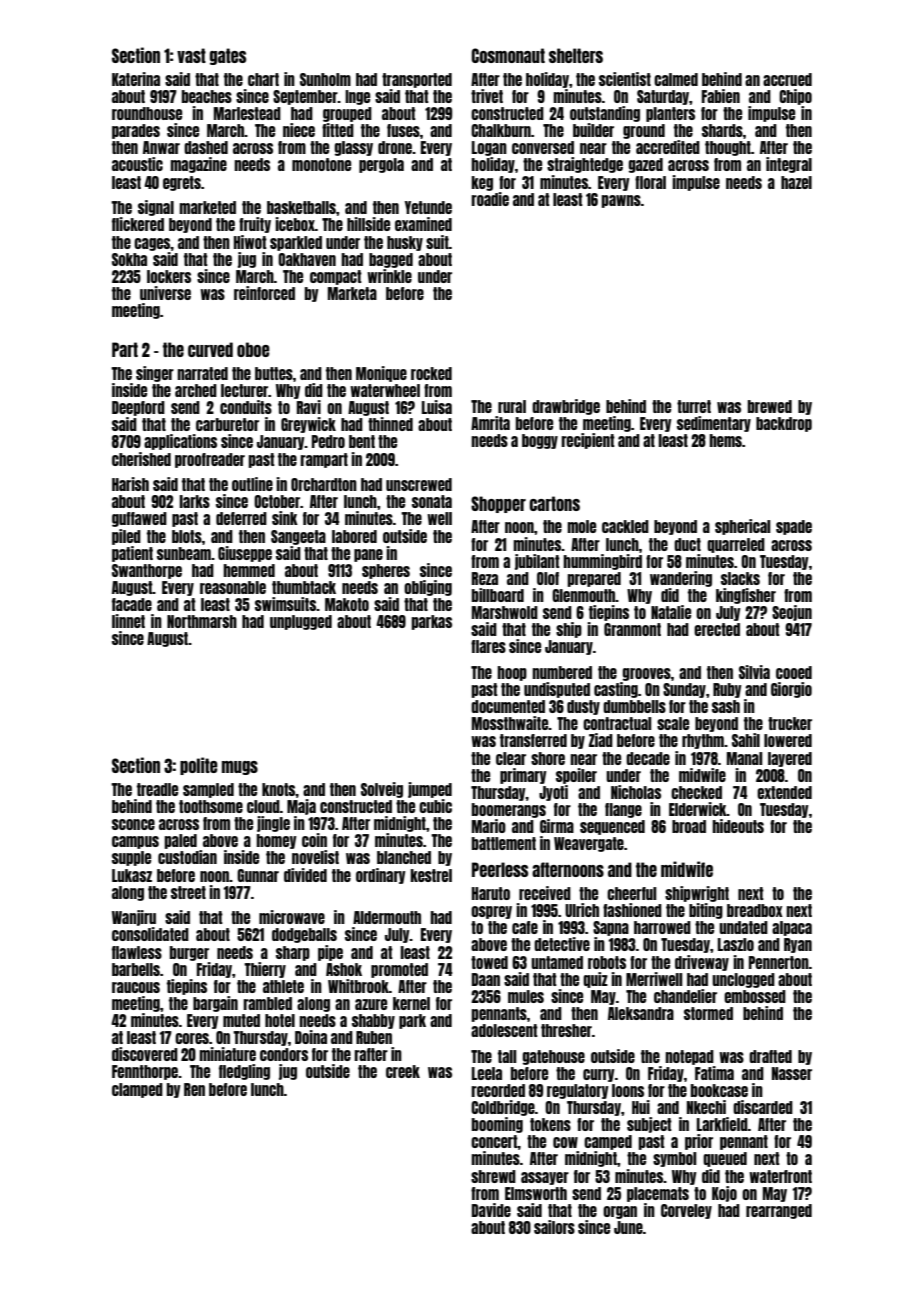 The width and height of the page is (924, 1308). I want to click on conversed, so click(543, 147).
